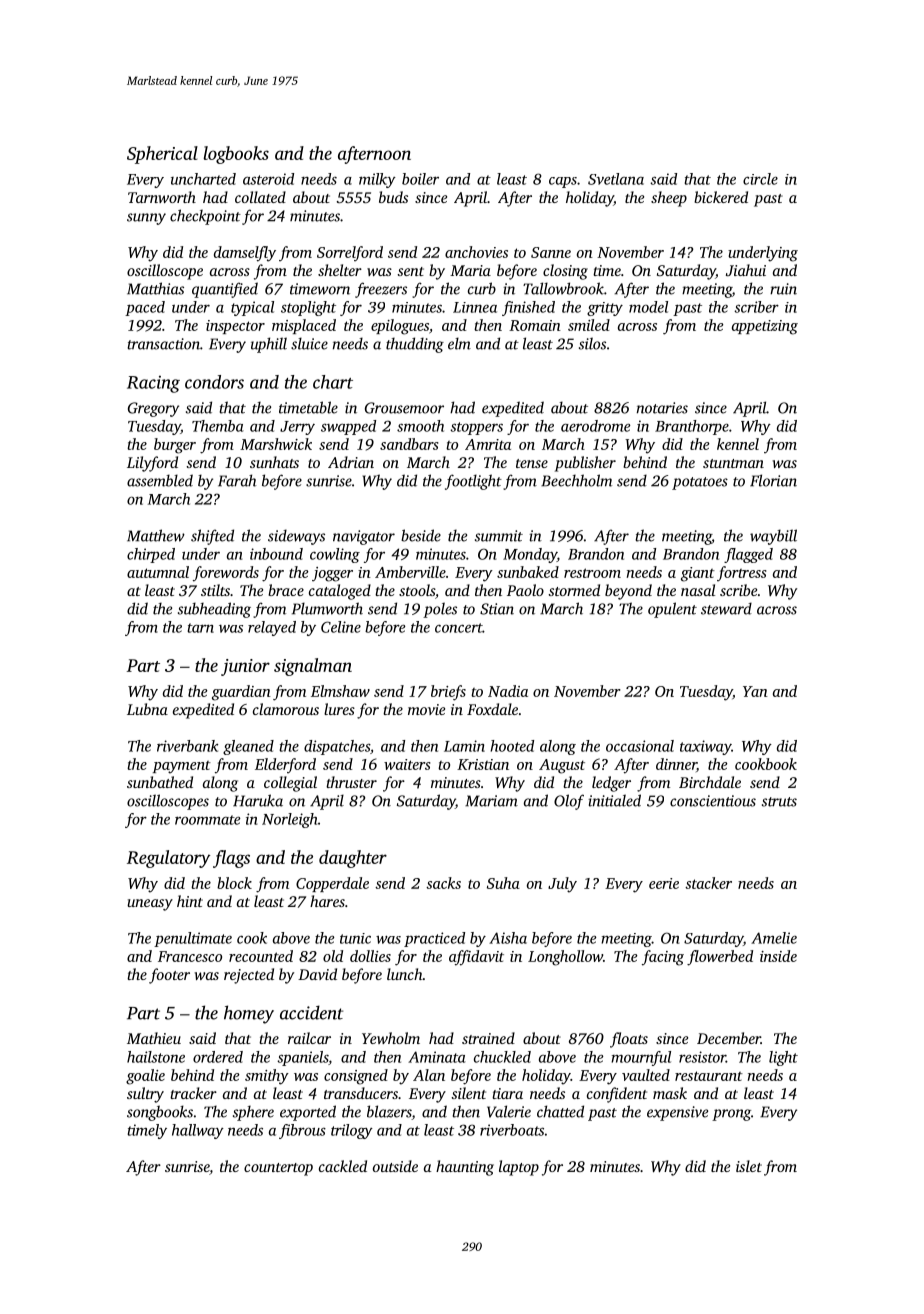  I want to click on milky, so click(377, 180).
